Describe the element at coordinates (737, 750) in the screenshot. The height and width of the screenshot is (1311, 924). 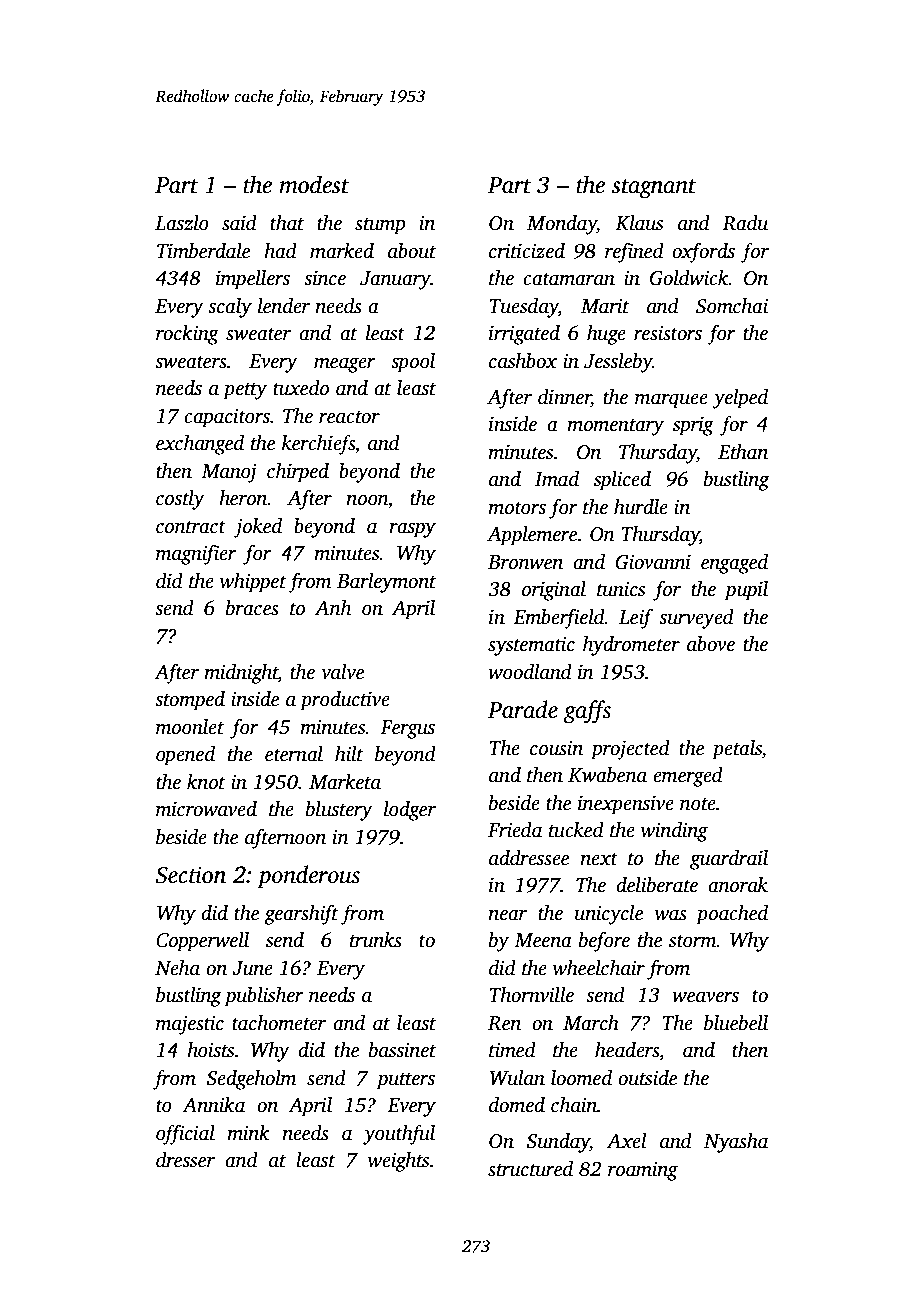
I see `petals` at that location.
